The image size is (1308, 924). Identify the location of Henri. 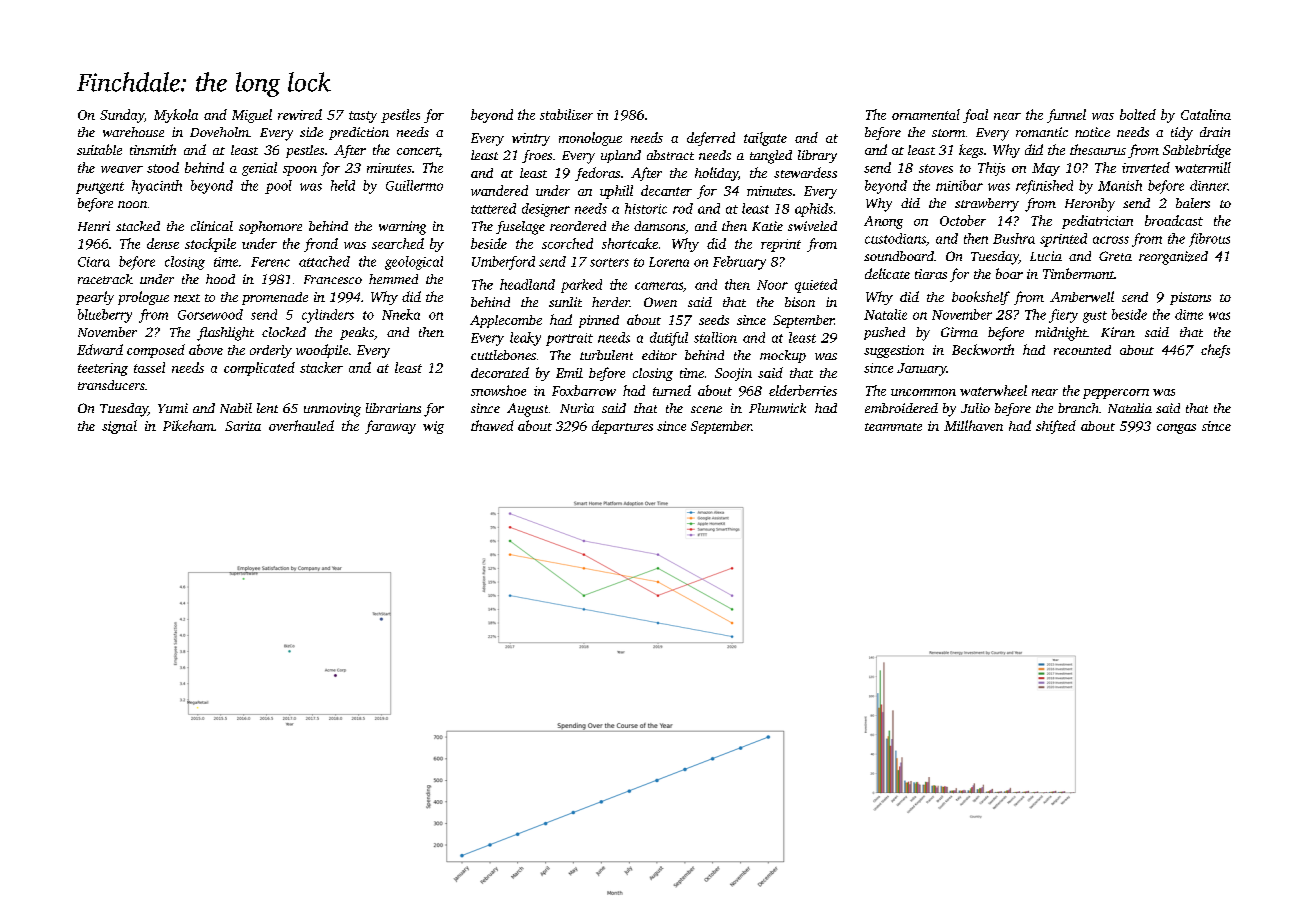
(94, 226).
